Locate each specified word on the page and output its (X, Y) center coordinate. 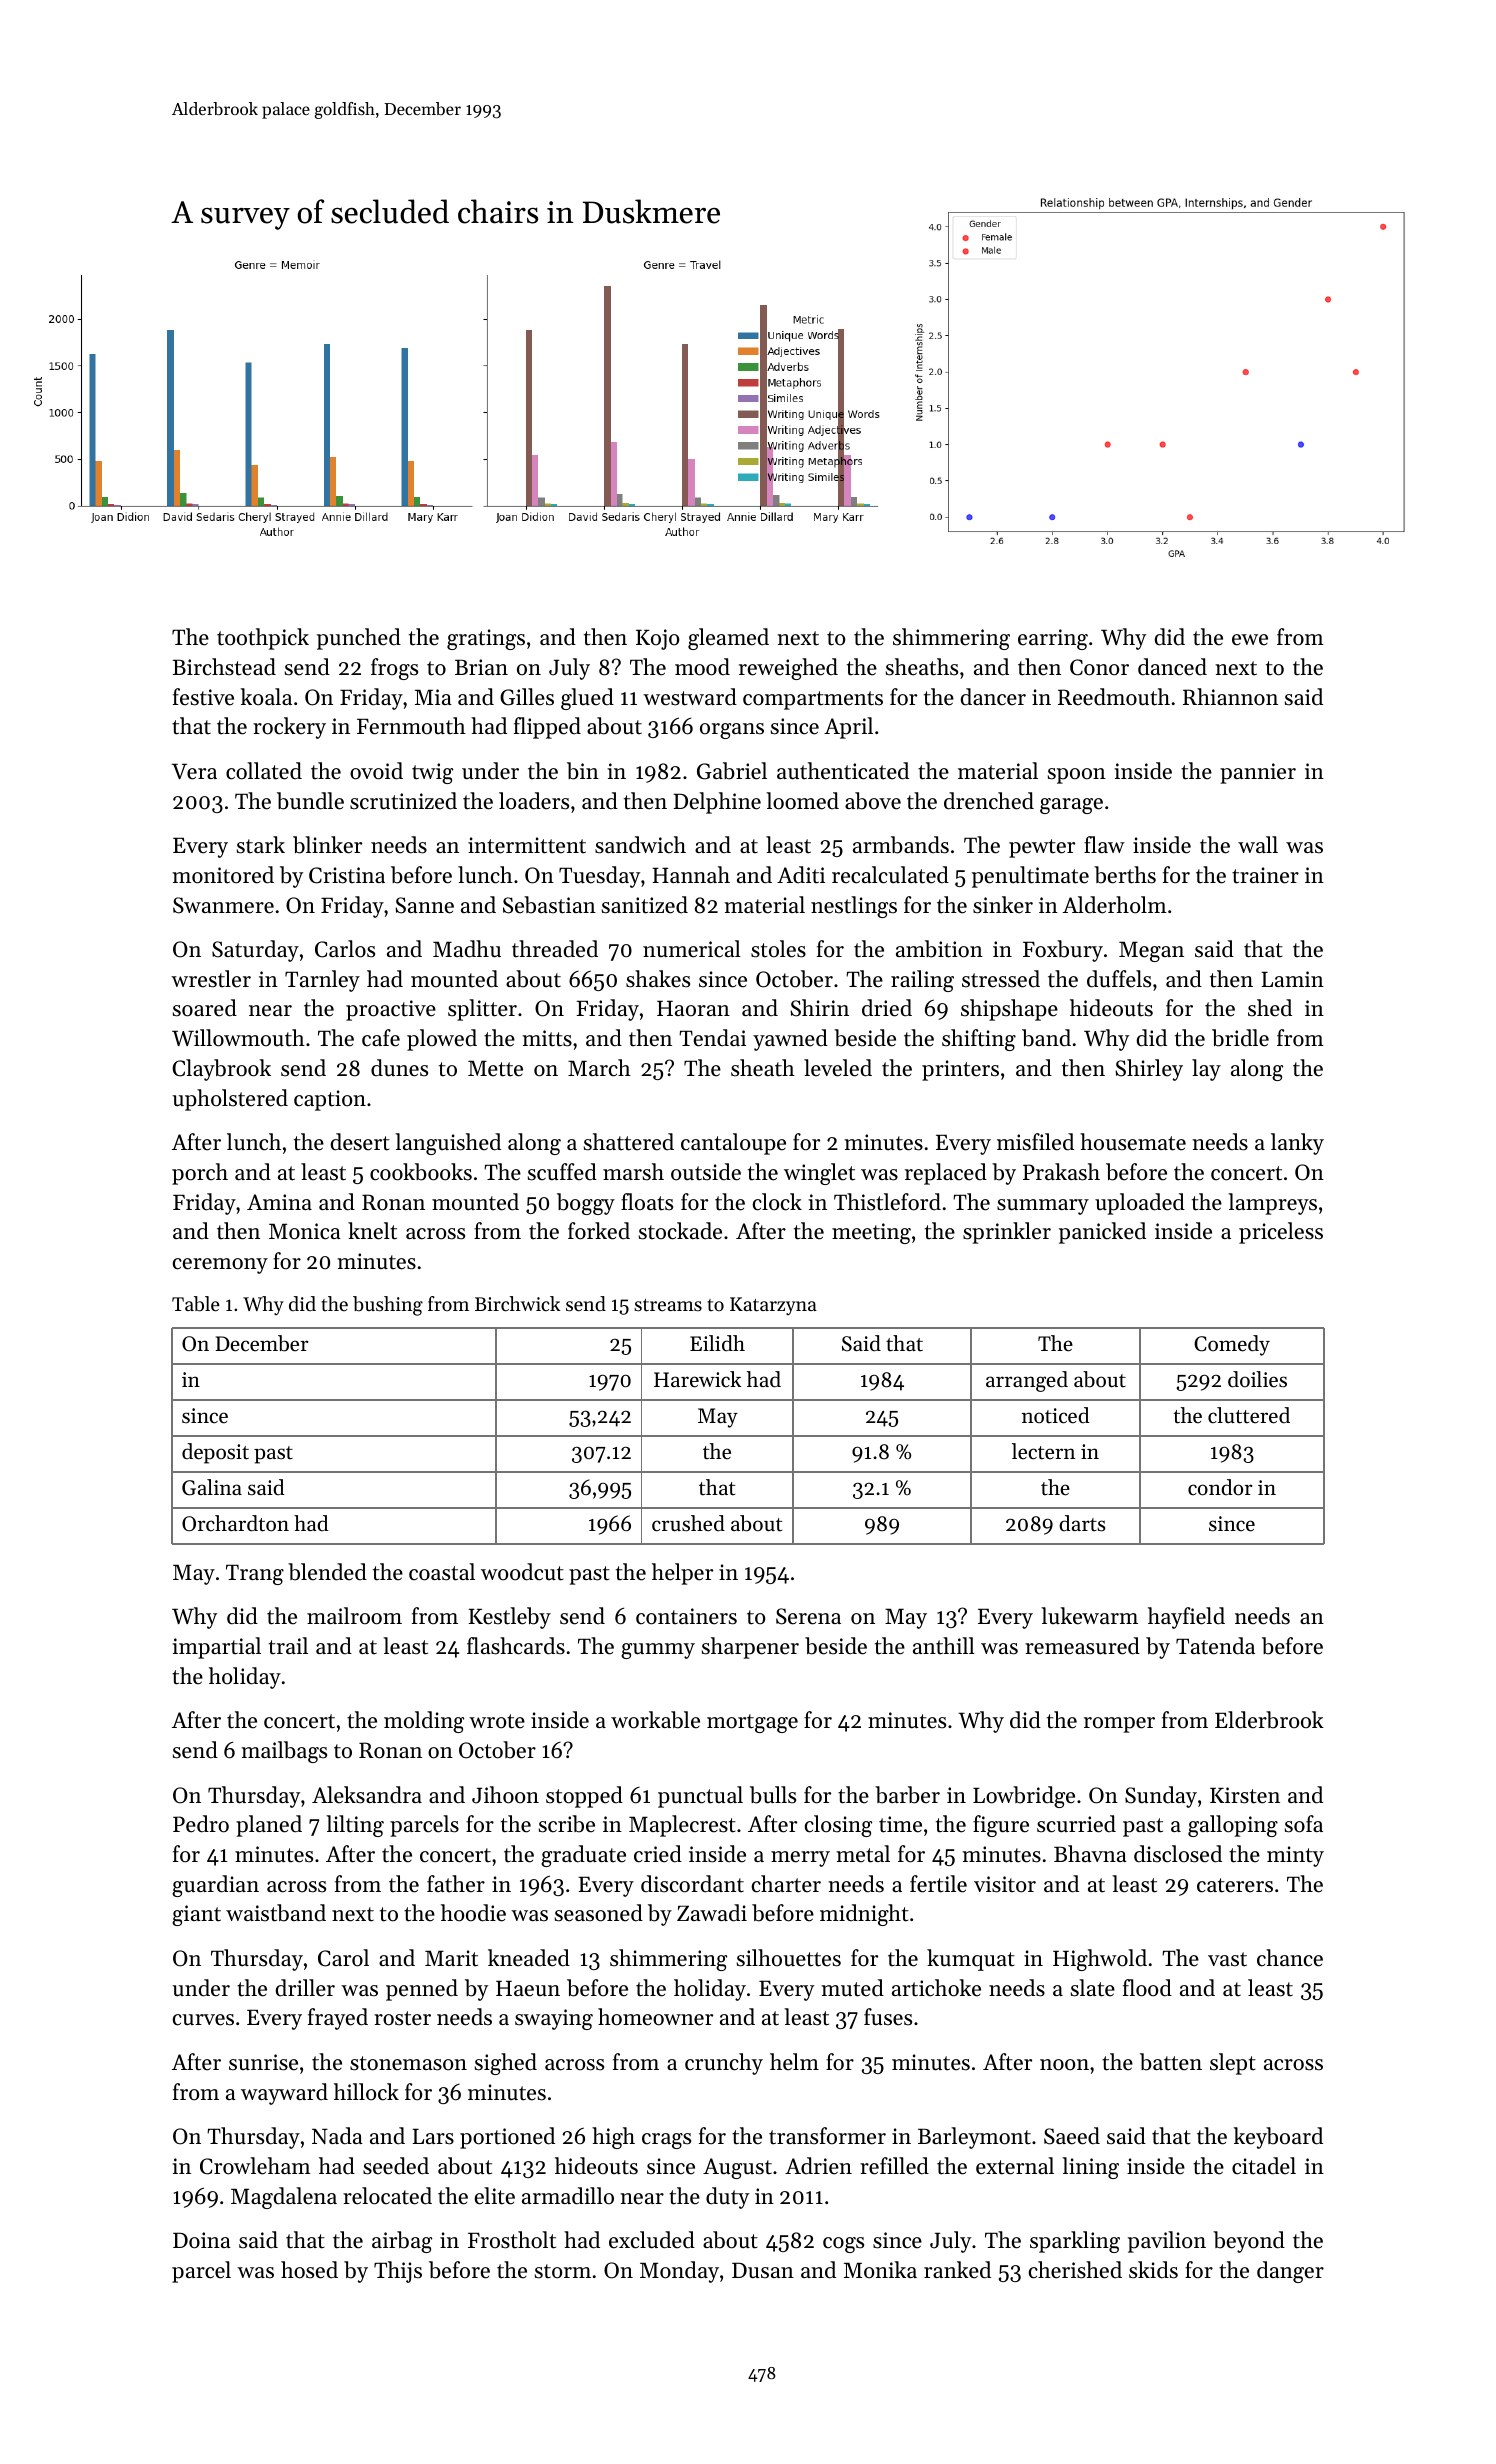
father (456, 1884)
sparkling (1075, 2242)
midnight (864, 1915)
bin (583, 771)
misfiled (1035, 1142)
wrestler (211, 979)
